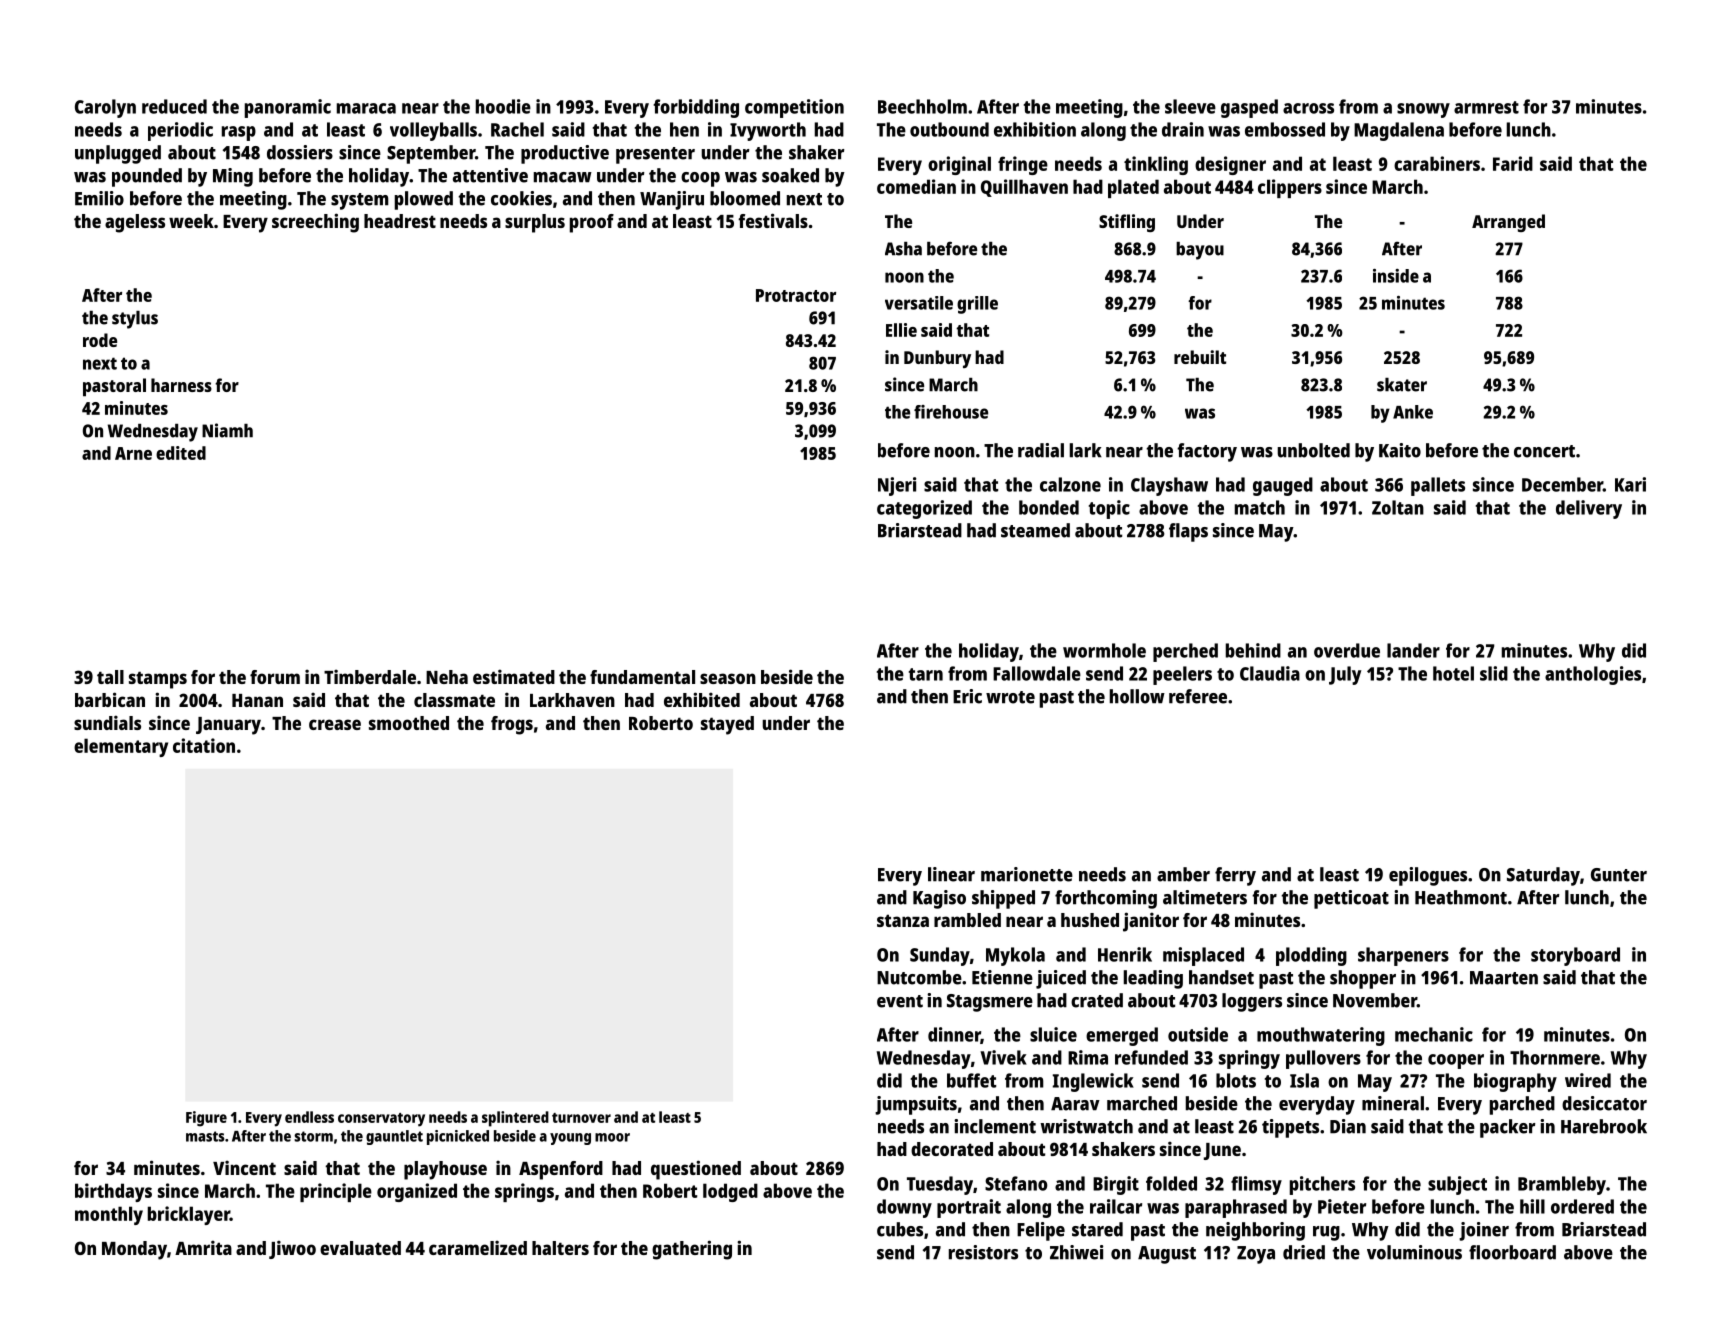 This document has width=1721, height=1330. Describe the element at coordinates (672, 200) in the document. I see `Wanjiru` at that location.
